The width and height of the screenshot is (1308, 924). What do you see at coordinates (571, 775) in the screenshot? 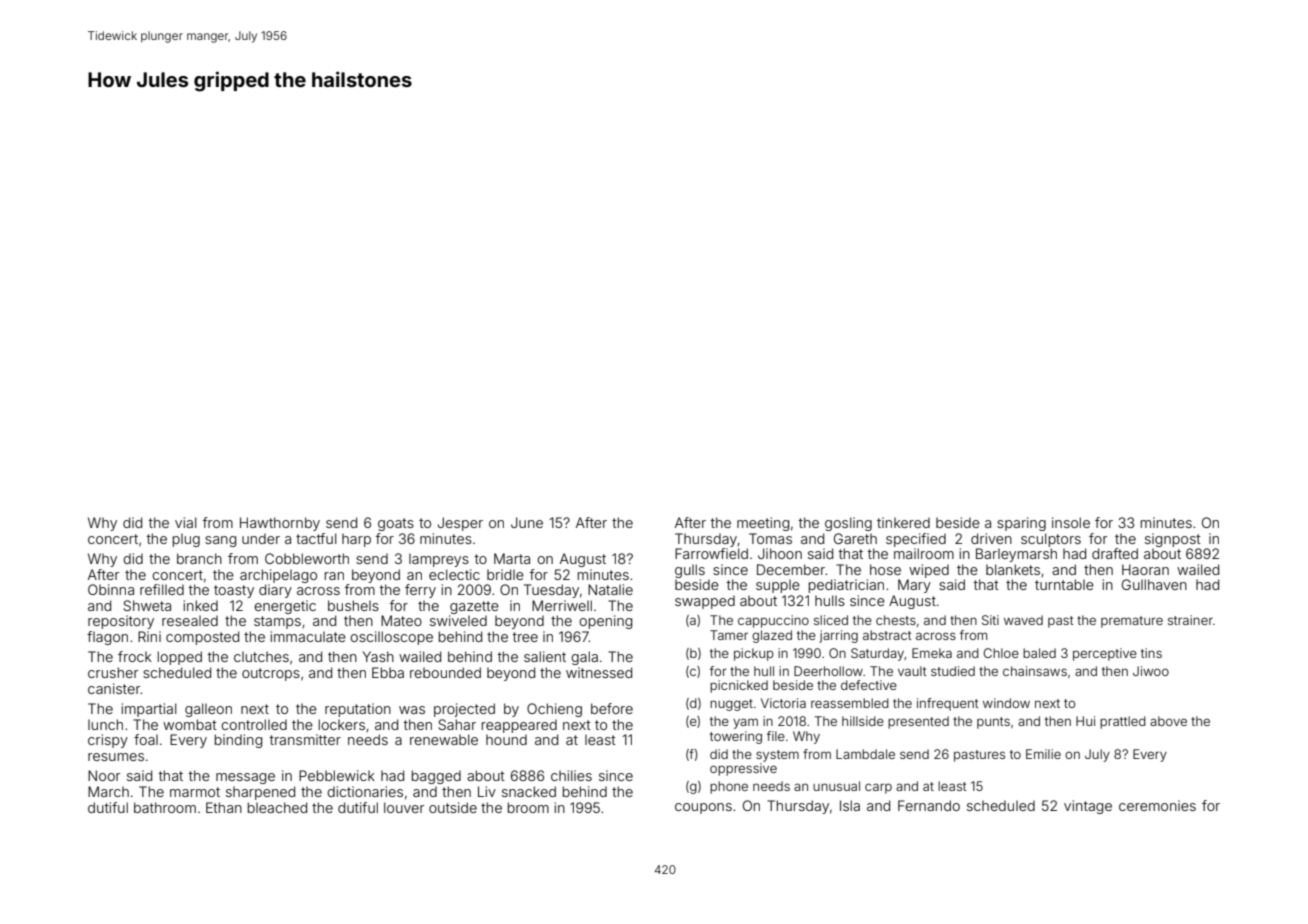
I see `chilies` at bounding box center [571, 775].
